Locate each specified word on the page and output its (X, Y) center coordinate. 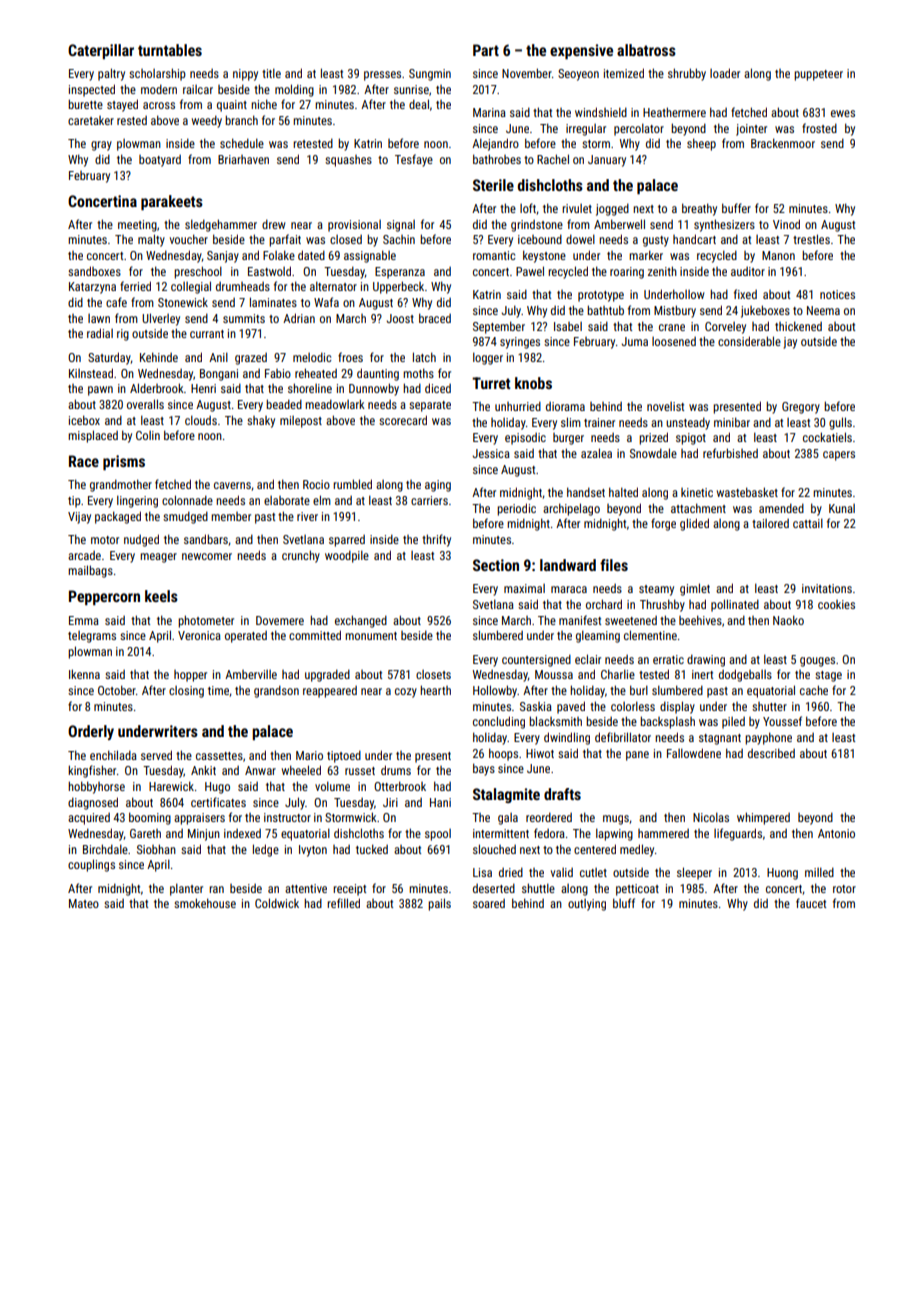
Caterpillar (101, 51)
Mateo (84, 903)
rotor (844, 889)
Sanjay (223, 257)
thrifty (436, 540)
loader (725, 73)
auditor (748, 271)
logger (488, 358)
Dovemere (280, 620)
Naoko (788, 620)
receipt (349, 890)
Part (486, 50)
